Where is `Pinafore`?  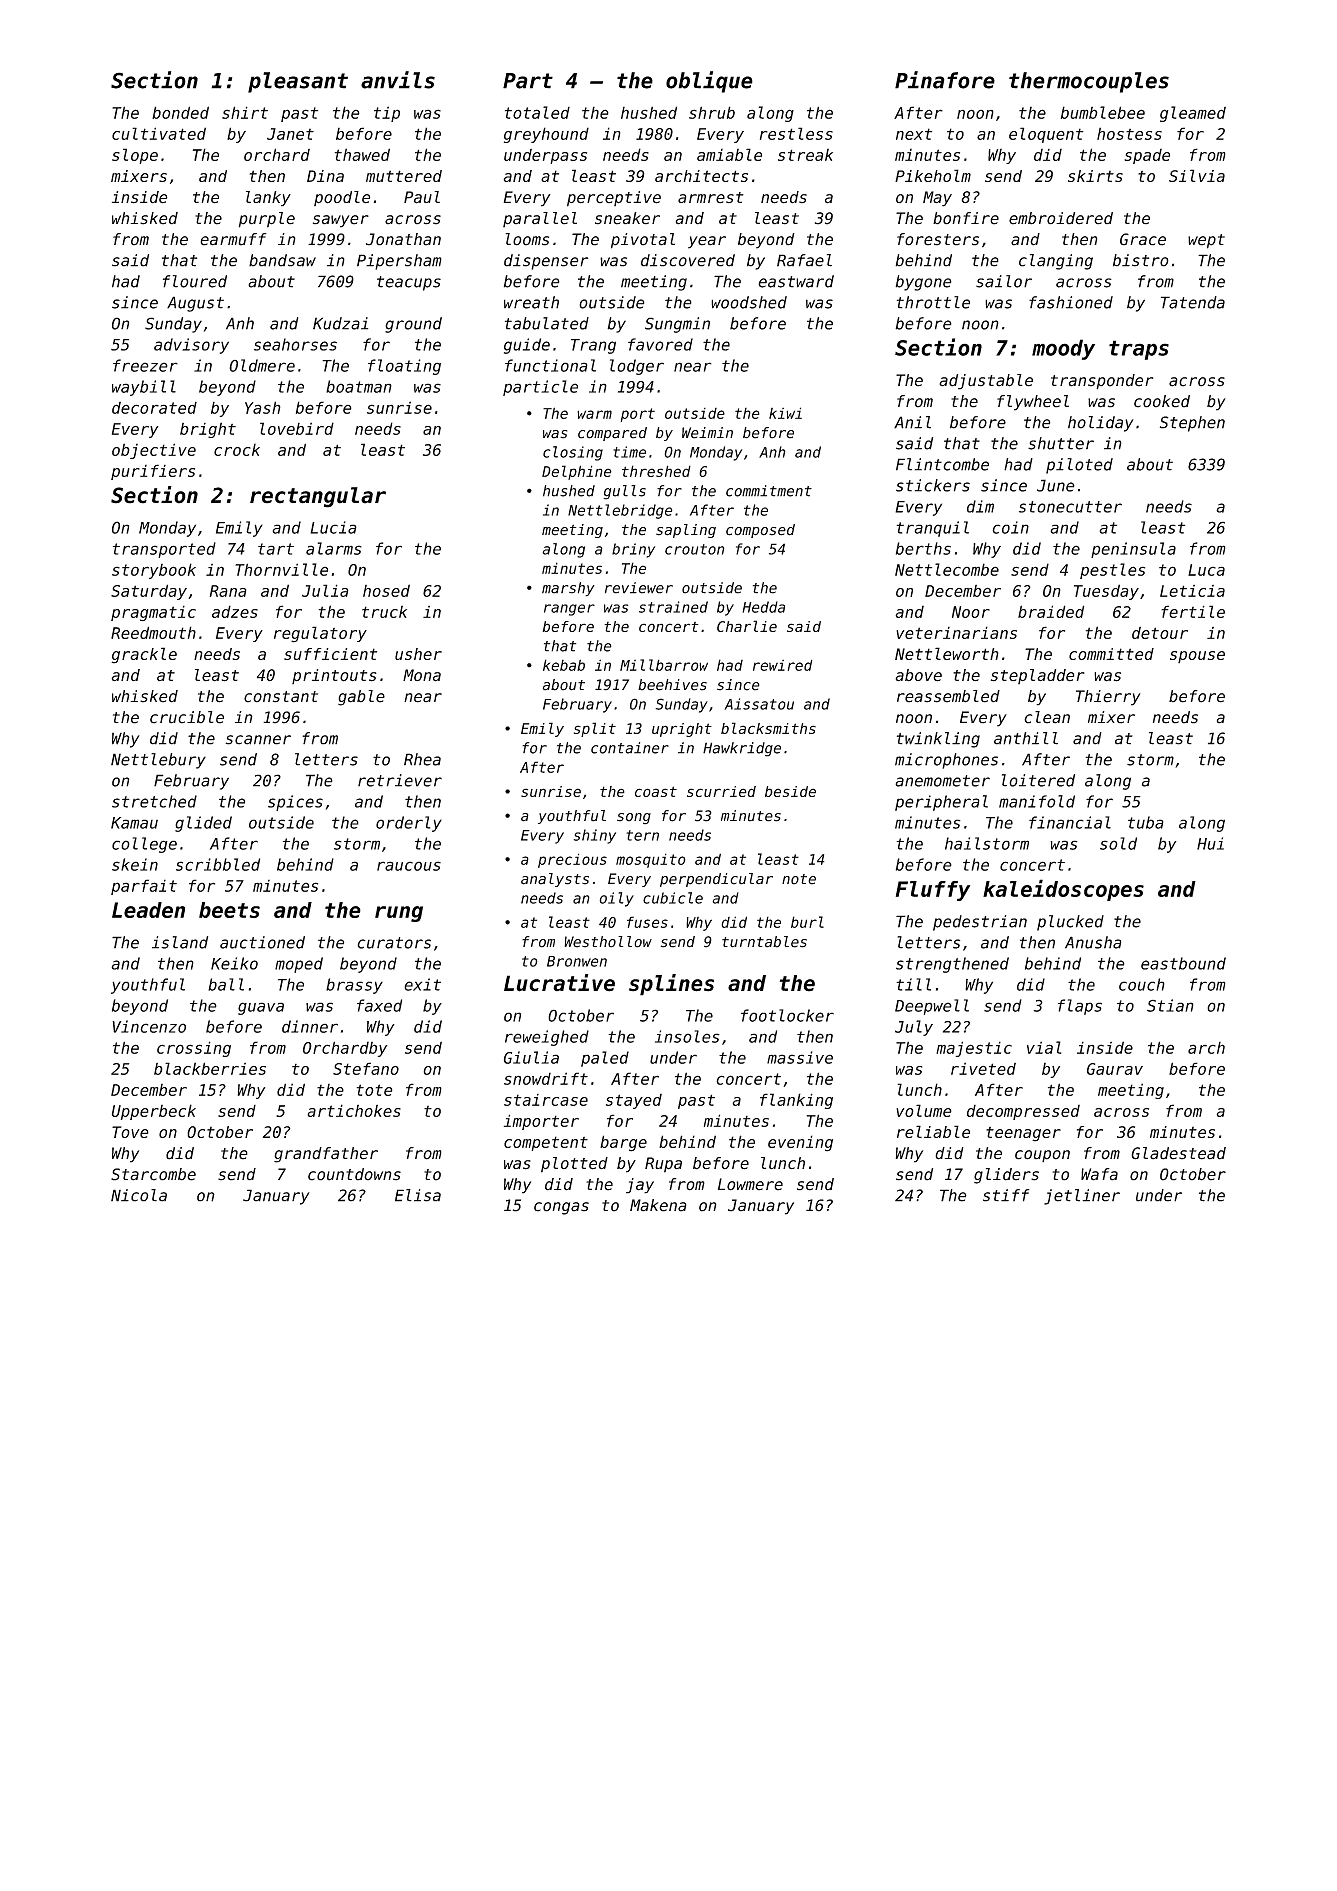
Pinafore is located at coordinates (945, 80).
